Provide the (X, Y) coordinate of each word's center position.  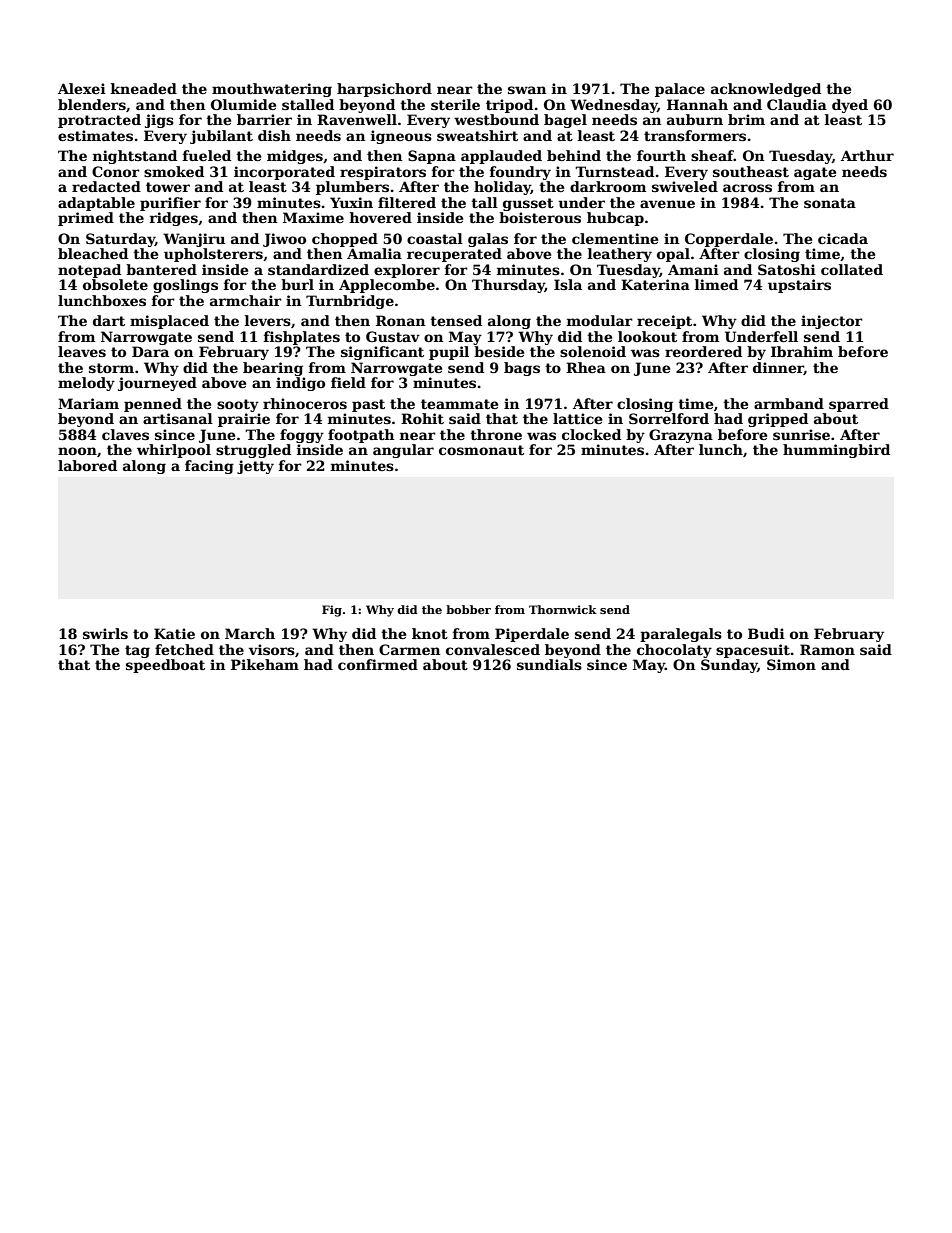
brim (746, 119)
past (368, 405)
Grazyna (681, 436)
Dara (150, 351)
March (250, 633)
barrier (264, 119)
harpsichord (384, 90)
